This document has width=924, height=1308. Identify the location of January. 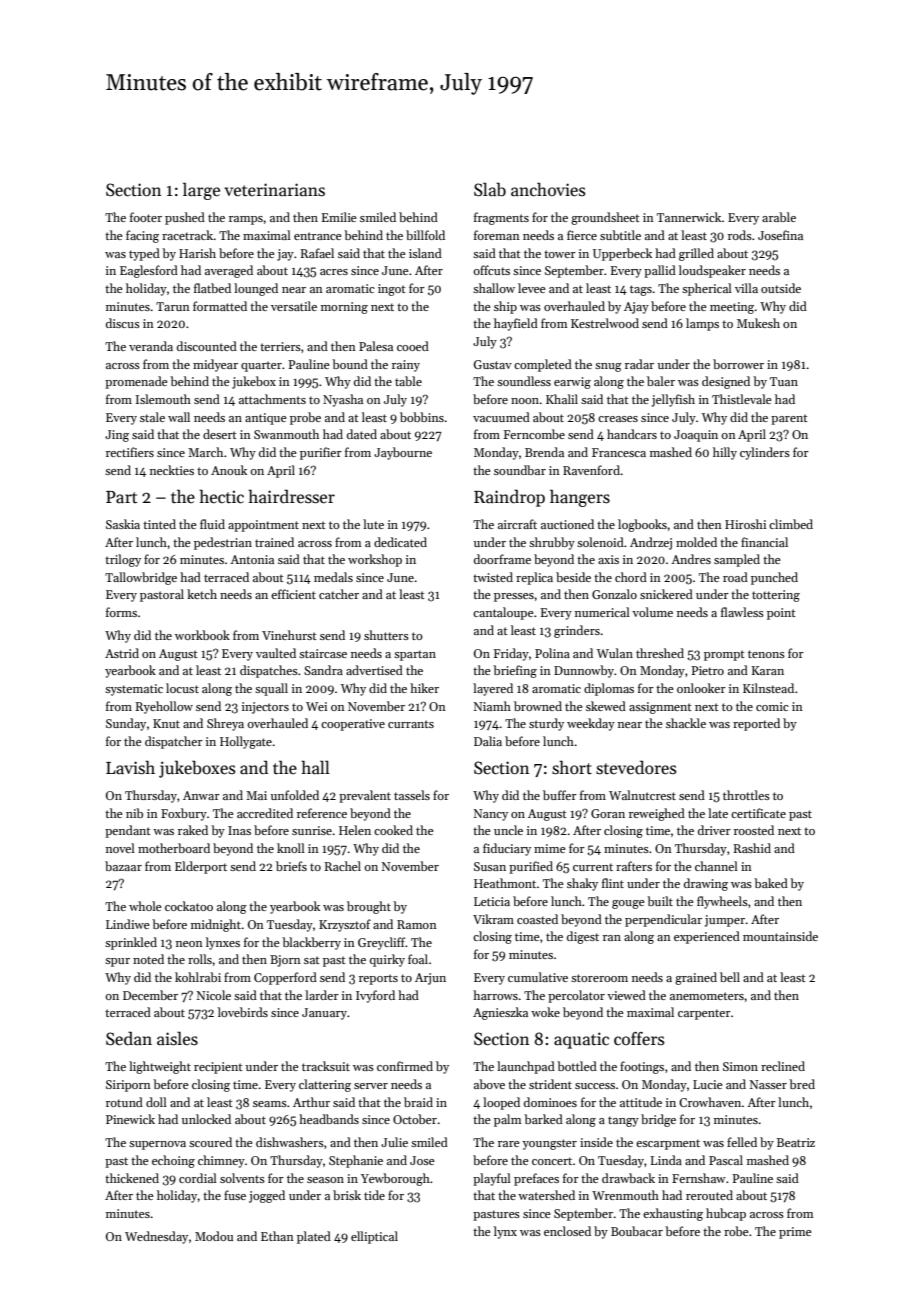
(324, 1014).
